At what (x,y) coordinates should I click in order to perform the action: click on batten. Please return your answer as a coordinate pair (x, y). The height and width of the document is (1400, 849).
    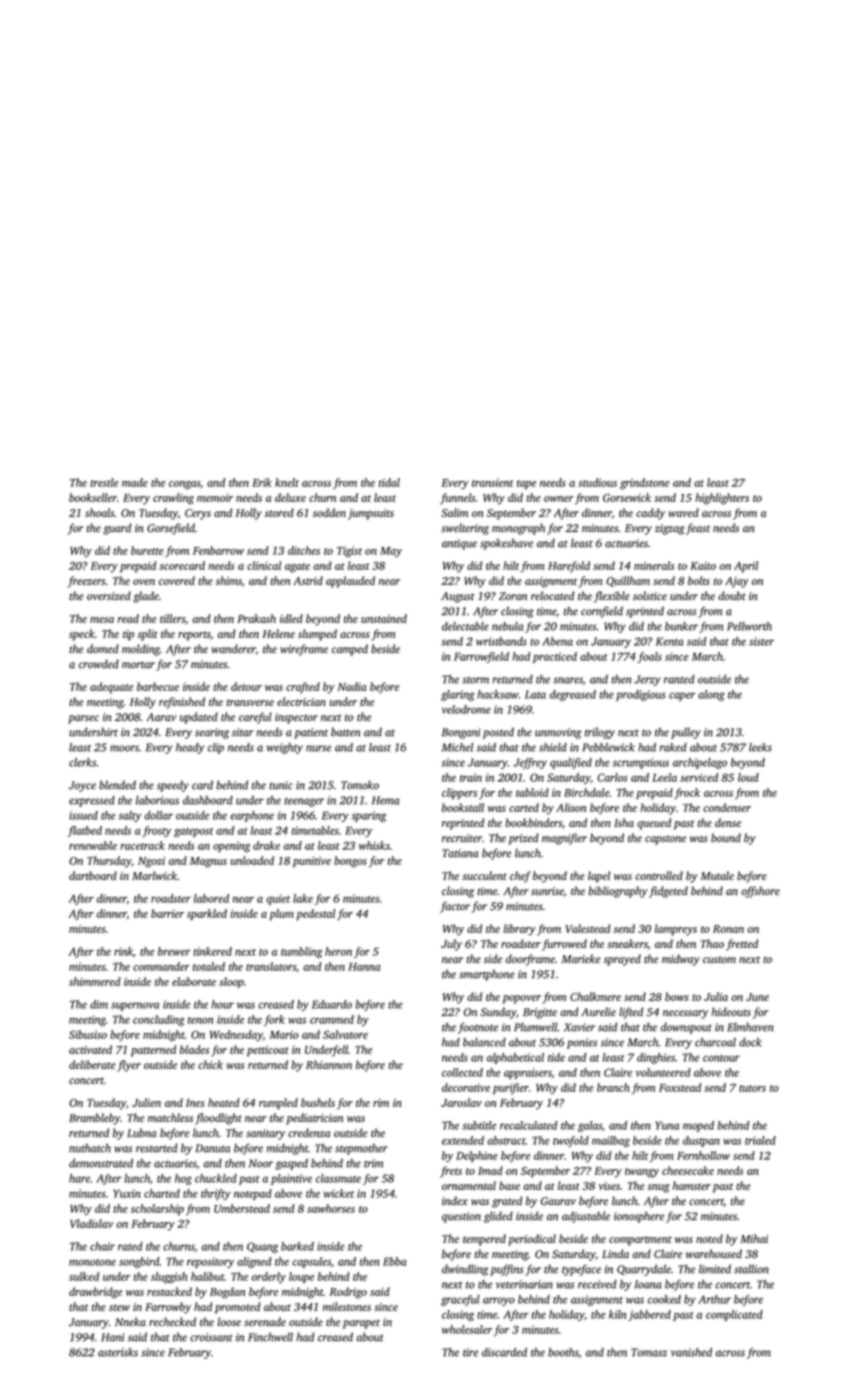
    Looking at the image, I should click on (345, 732).
